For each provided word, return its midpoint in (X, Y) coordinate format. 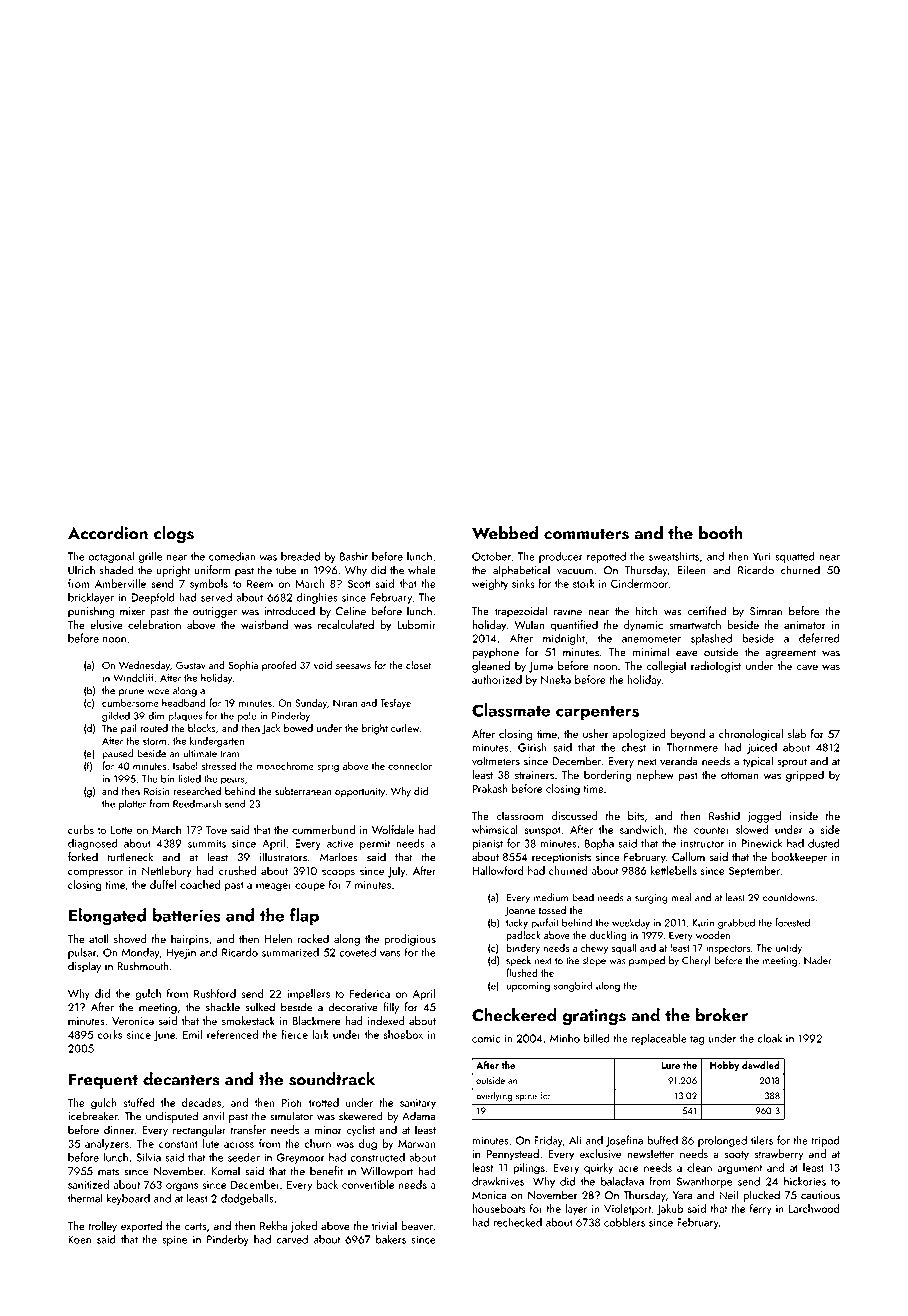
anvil (213, 1116)
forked (83, 857)
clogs (174, 534)
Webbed (505, 533)
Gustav (191, 665)
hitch (647, 611)
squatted (795, 557)
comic (486, 1038)
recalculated (346, 624)
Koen (79, 1239)
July (396, 872)
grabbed (736, 923)
